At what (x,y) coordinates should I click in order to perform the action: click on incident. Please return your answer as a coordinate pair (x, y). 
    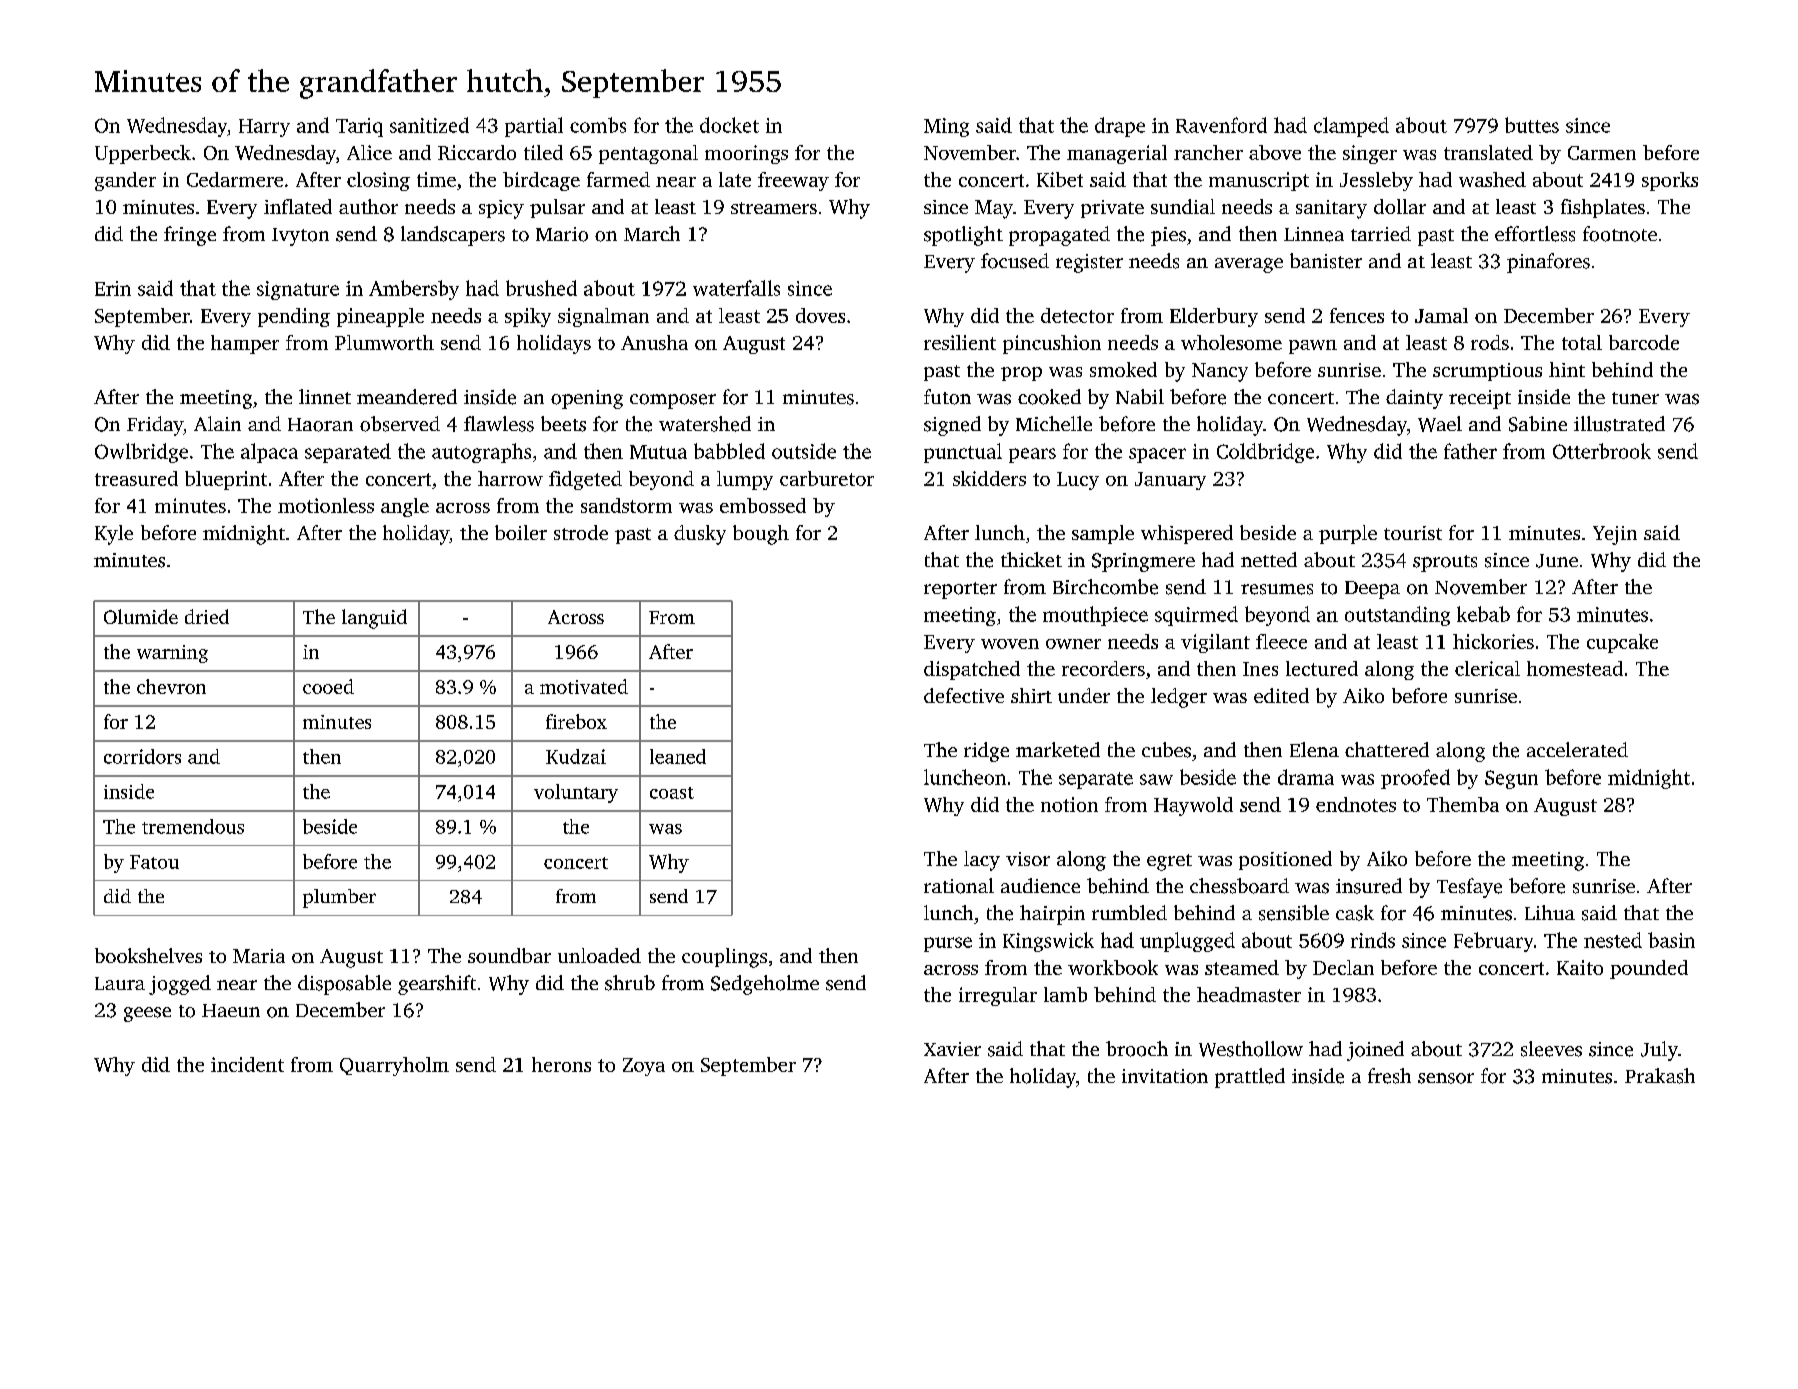
    Looking at the image, I should click on (247, 1064).
